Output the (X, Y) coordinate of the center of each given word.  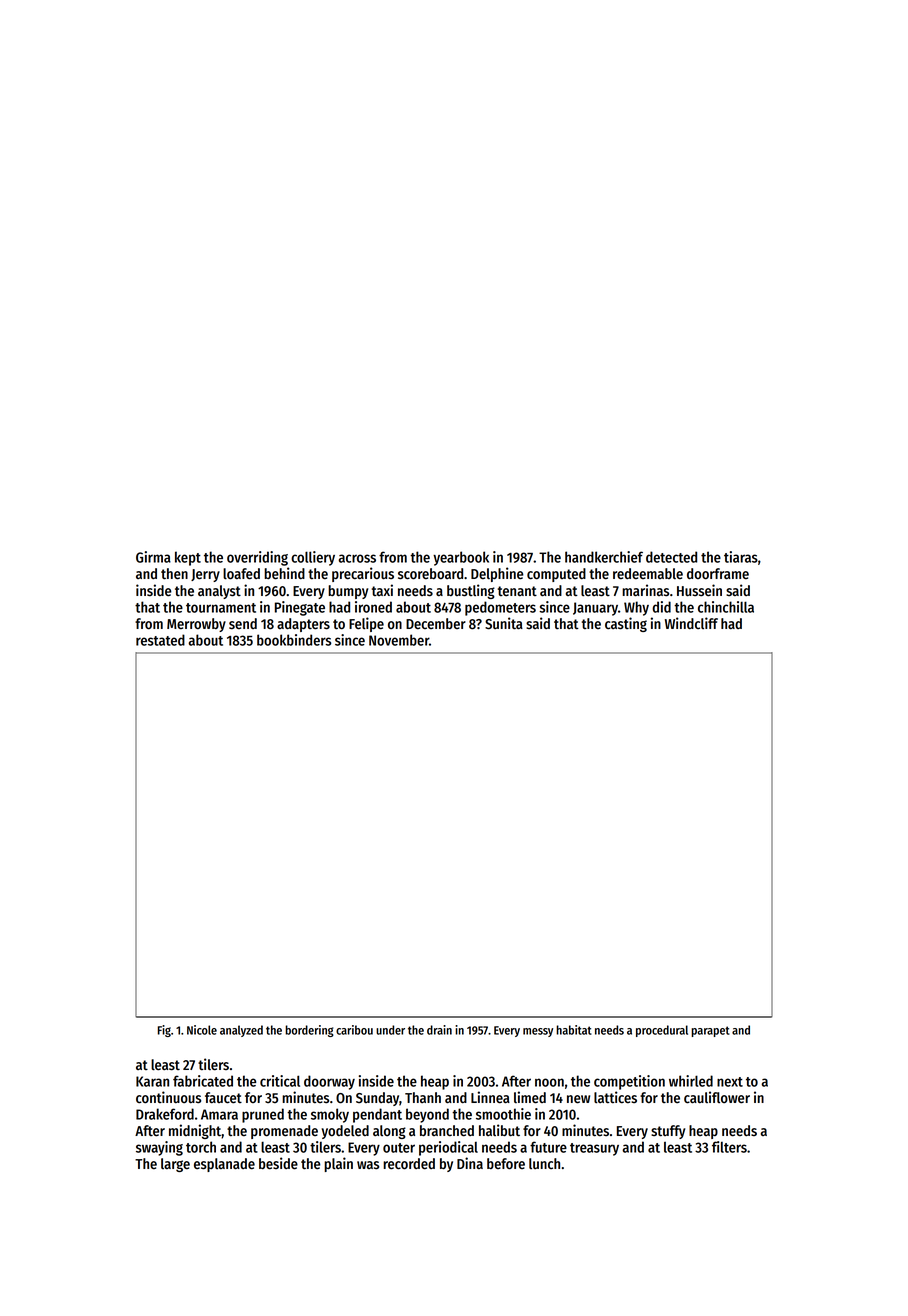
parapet (710, 1031)
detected (671, 557)
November (399, 640)
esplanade (224, 1165)
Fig (164, 1031)
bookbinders (294, 640)
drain (439, 1030)
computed (556, 575)
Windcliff (691, 623)
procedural (662, 1031)
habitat (574, 1030)
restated (160, 640)
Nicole (202, 1030)
